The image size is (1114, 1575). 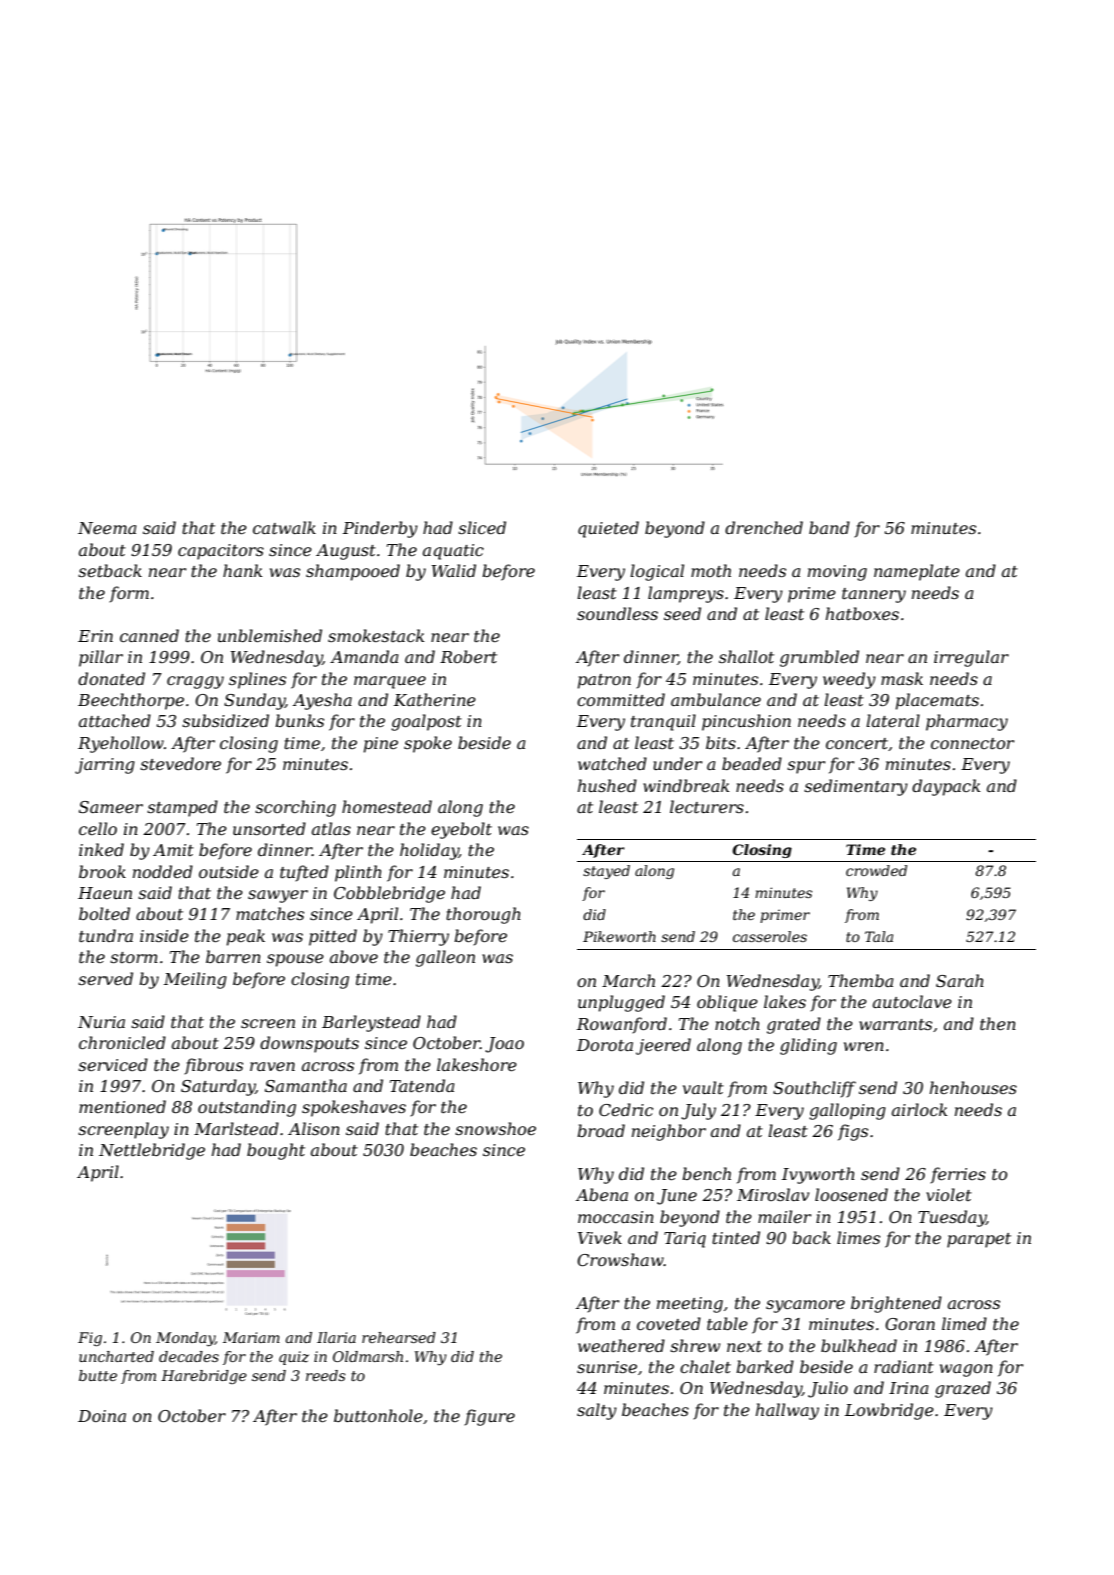 What do you see at coordinates (829, 527) in the screenshot?
I see `band` at bounding box center [829, 527].
